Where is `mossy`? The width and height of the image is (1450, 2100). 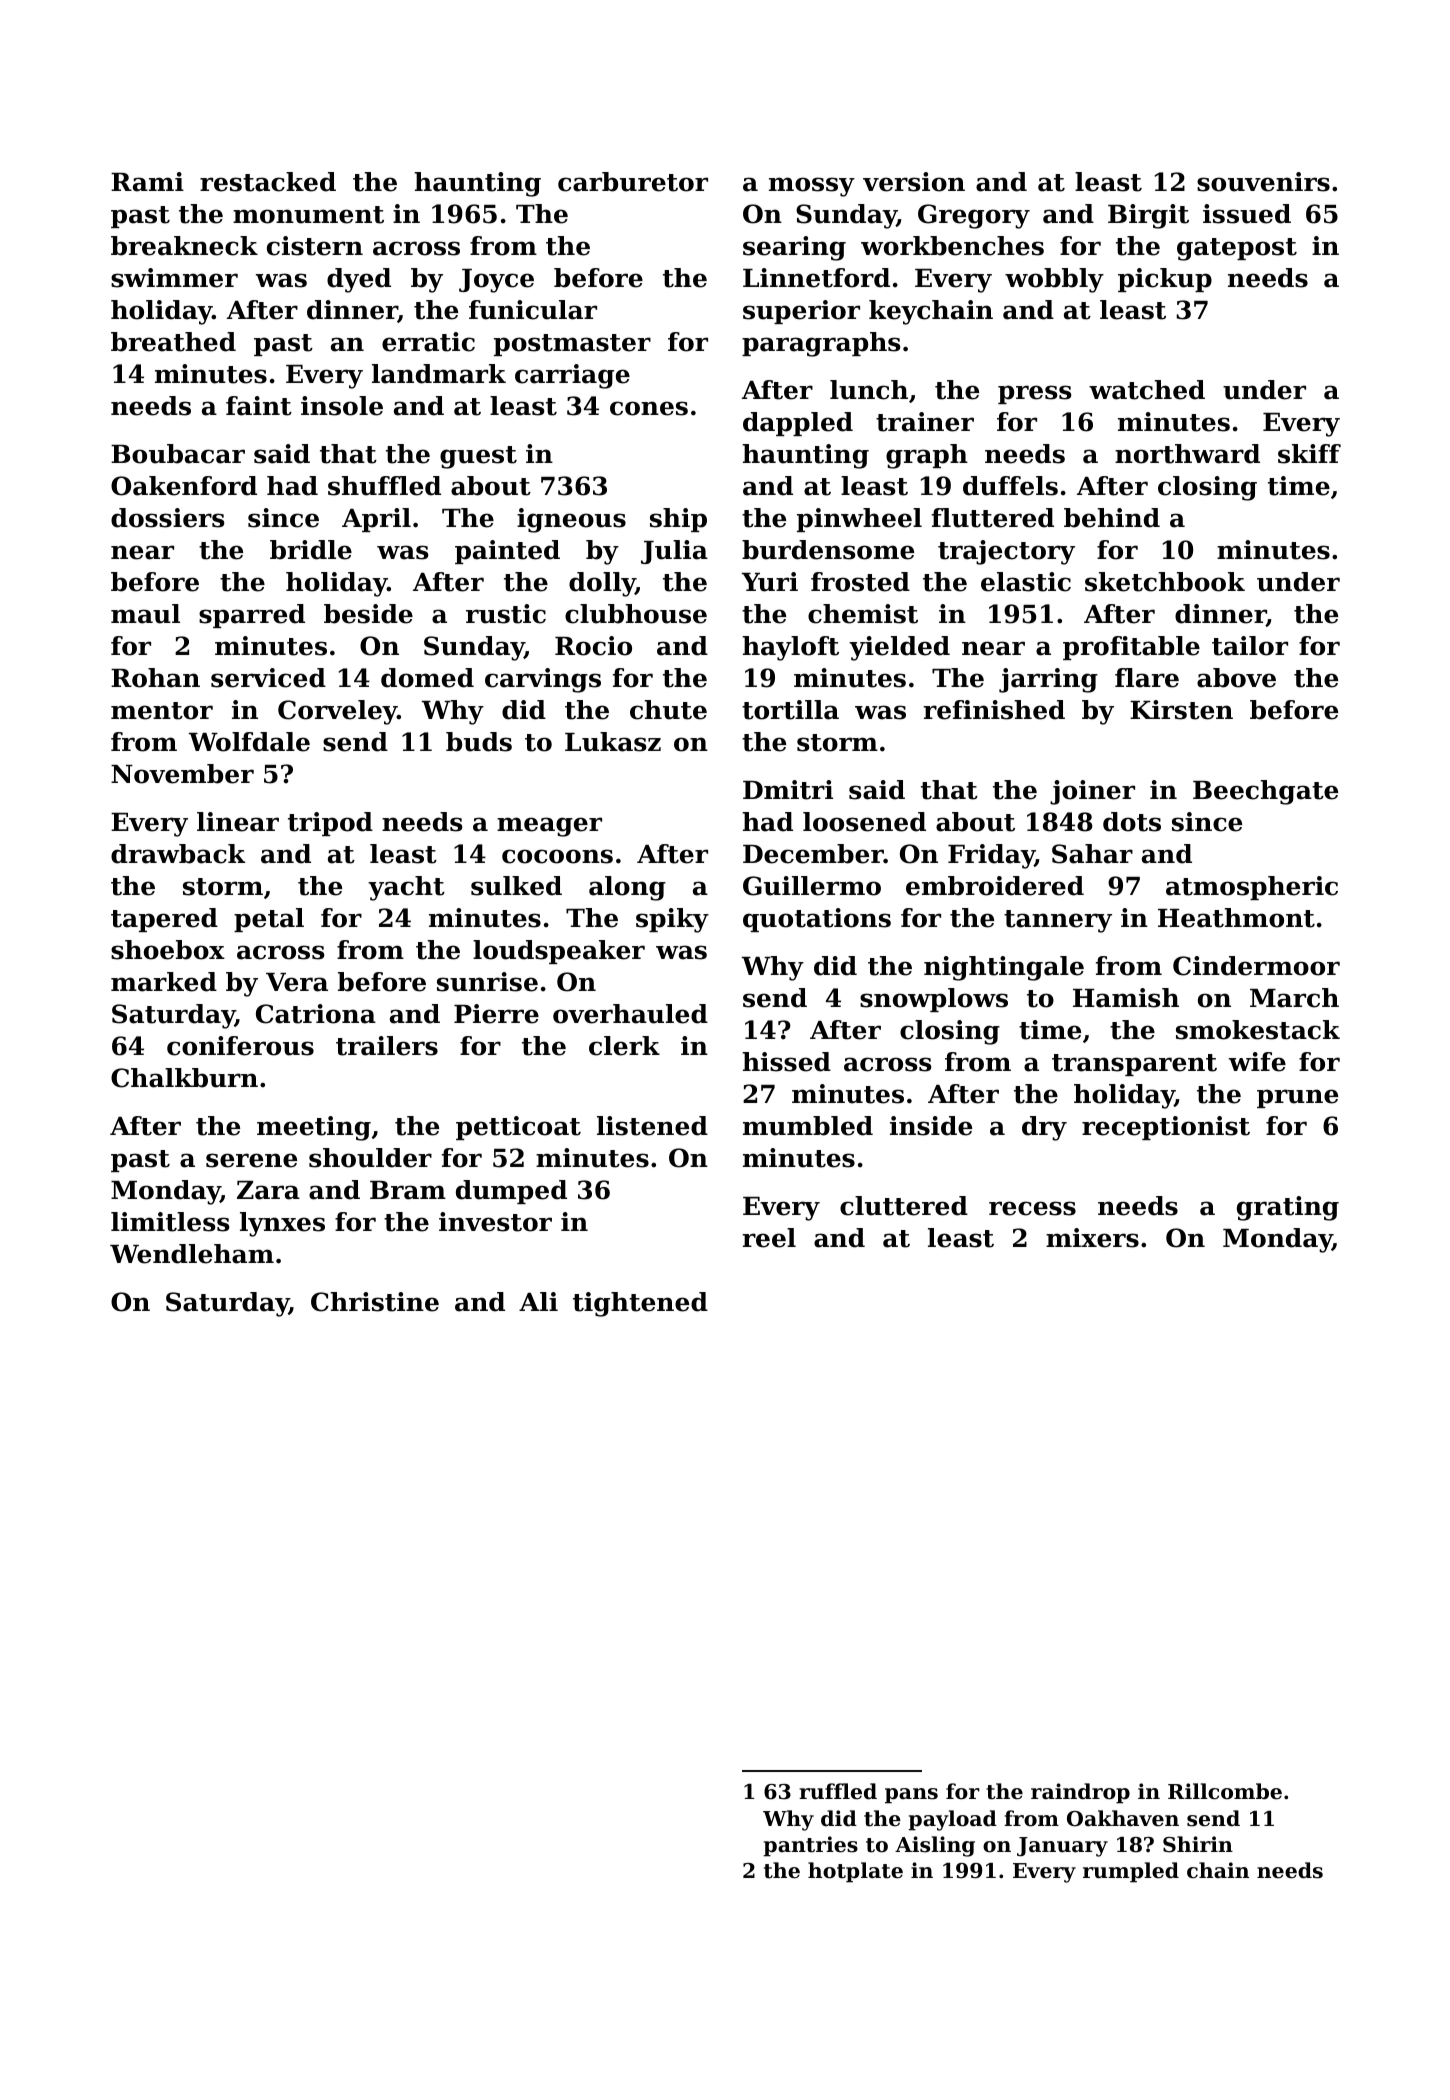 mossy is located at coordinates (812, 187).
